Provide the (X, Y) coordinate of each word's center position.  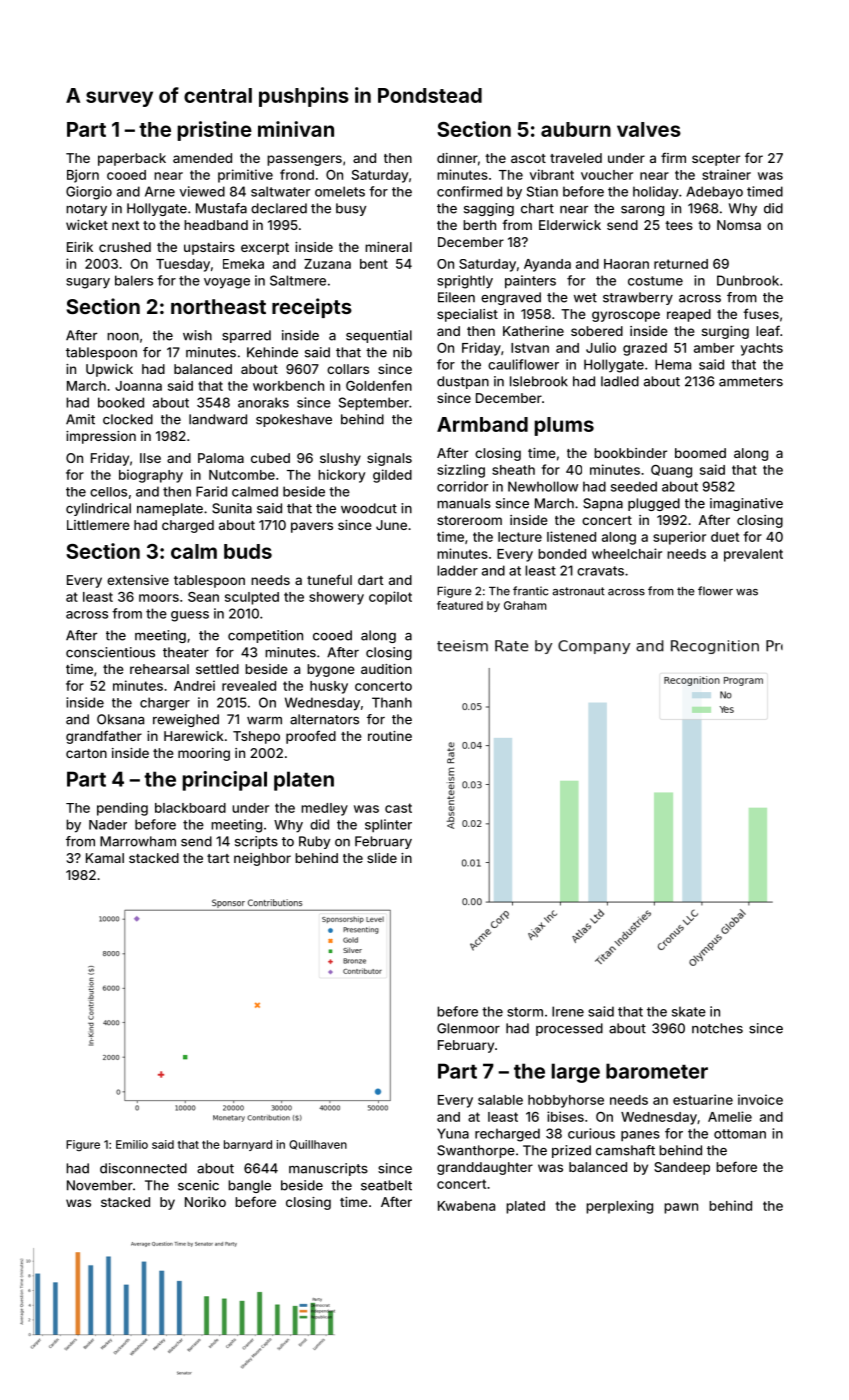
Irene (568, 1011)
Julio (601, 347)
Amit (80, 419)
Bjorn (83, 176)
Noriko (205, 1202)
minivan (296, 129)
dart (370, 580)
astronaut (578, 591)
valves (649, 129)
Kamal (105, 858)
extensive (138, 580)
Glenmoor (468, 1028)
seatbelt (386, 1185)
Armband (482, 424)
